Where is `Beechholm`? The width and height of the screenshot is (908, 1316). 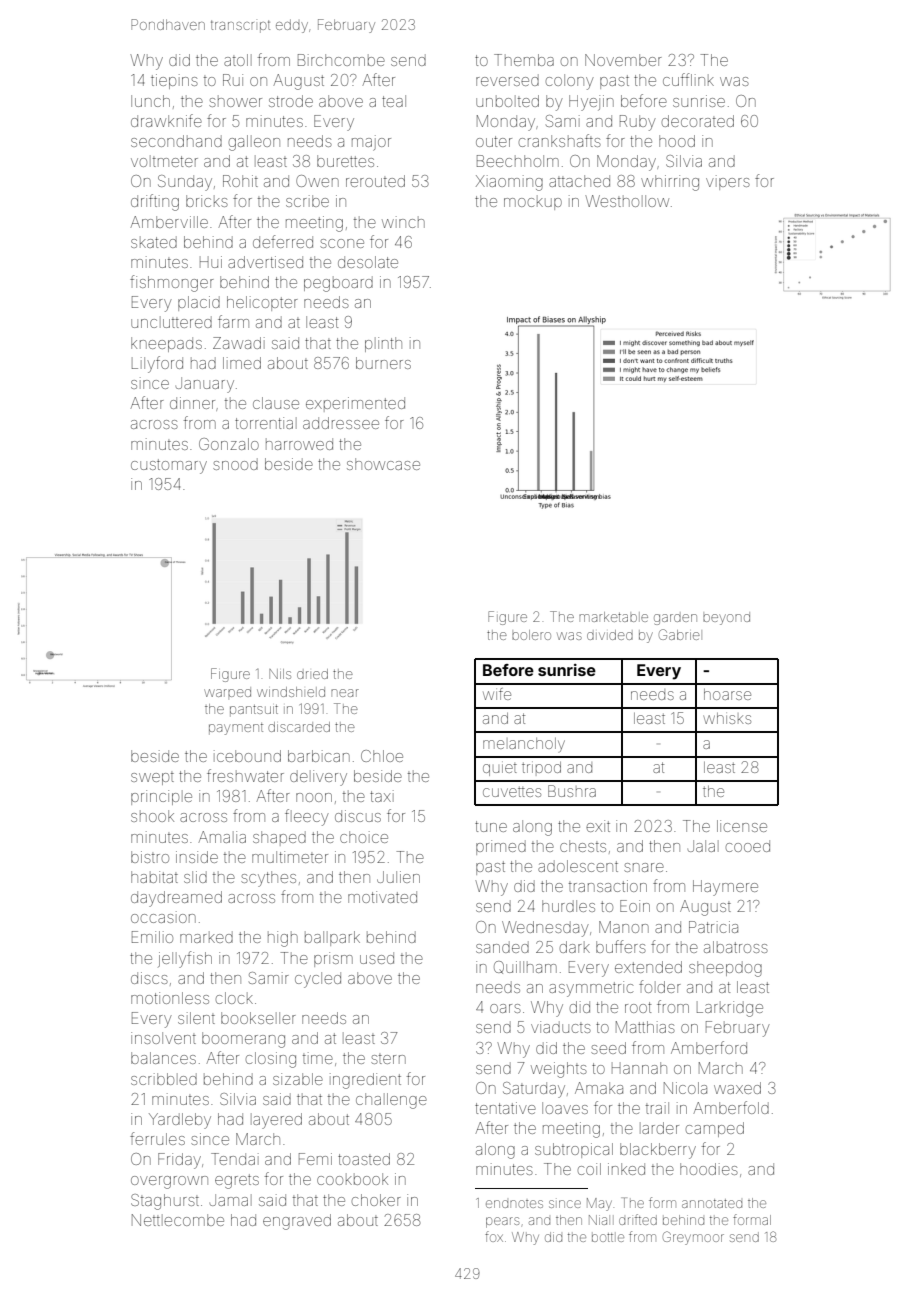 Beechholm is located at coordinates (518, 161).
